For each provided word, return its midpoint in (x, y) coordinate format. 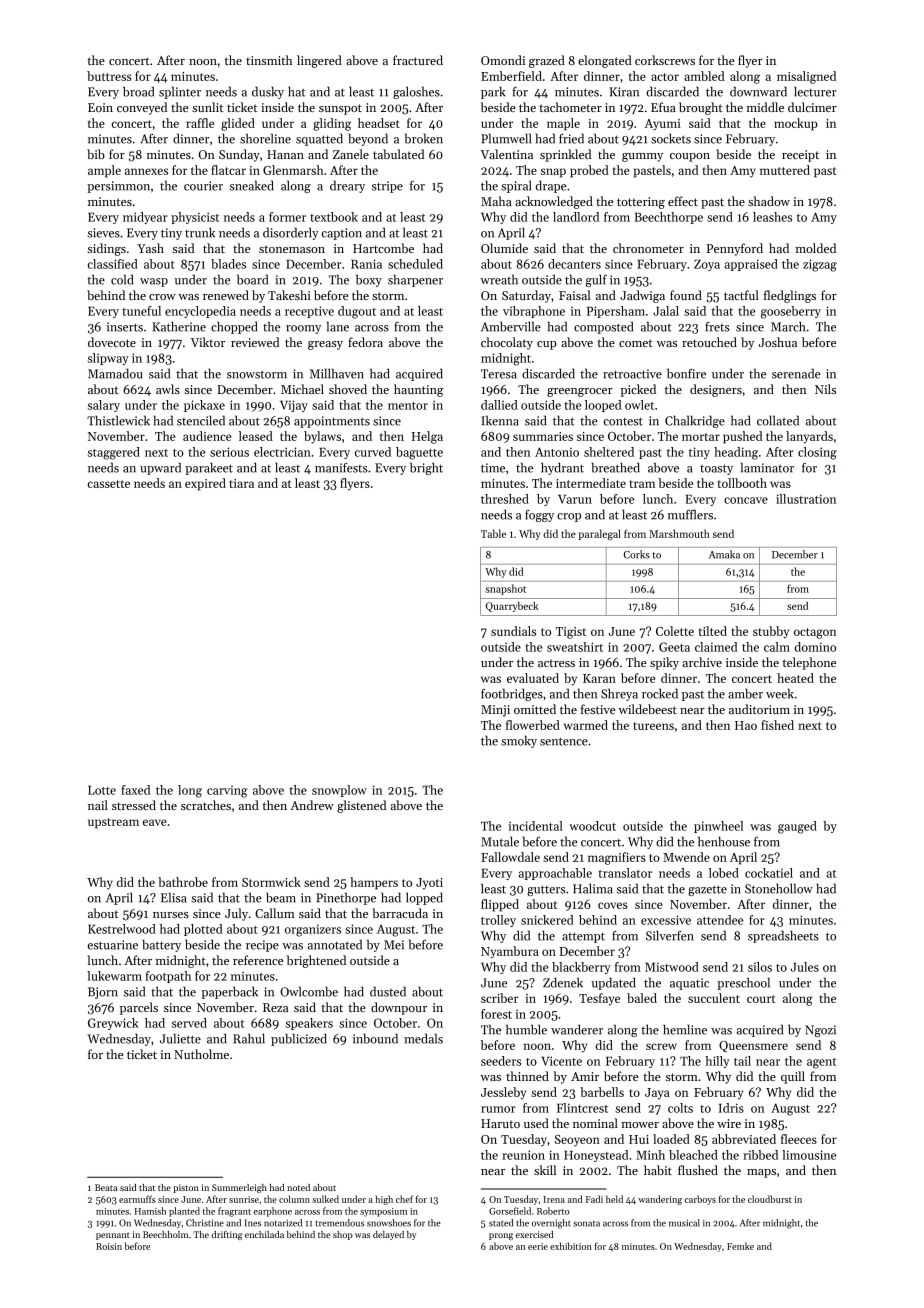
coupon (690, 157)
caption (342, 234)
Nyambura (510, 952)
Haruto (500, 1123)
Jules (805, 967)
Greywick (113, 1024)
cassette (109, 484)
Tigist (571, 633)
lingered (319, 61)
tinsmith (269, 60)
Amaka (724, 554)
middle (765, 107)
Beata (106, 1187)
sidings (107, 249)
